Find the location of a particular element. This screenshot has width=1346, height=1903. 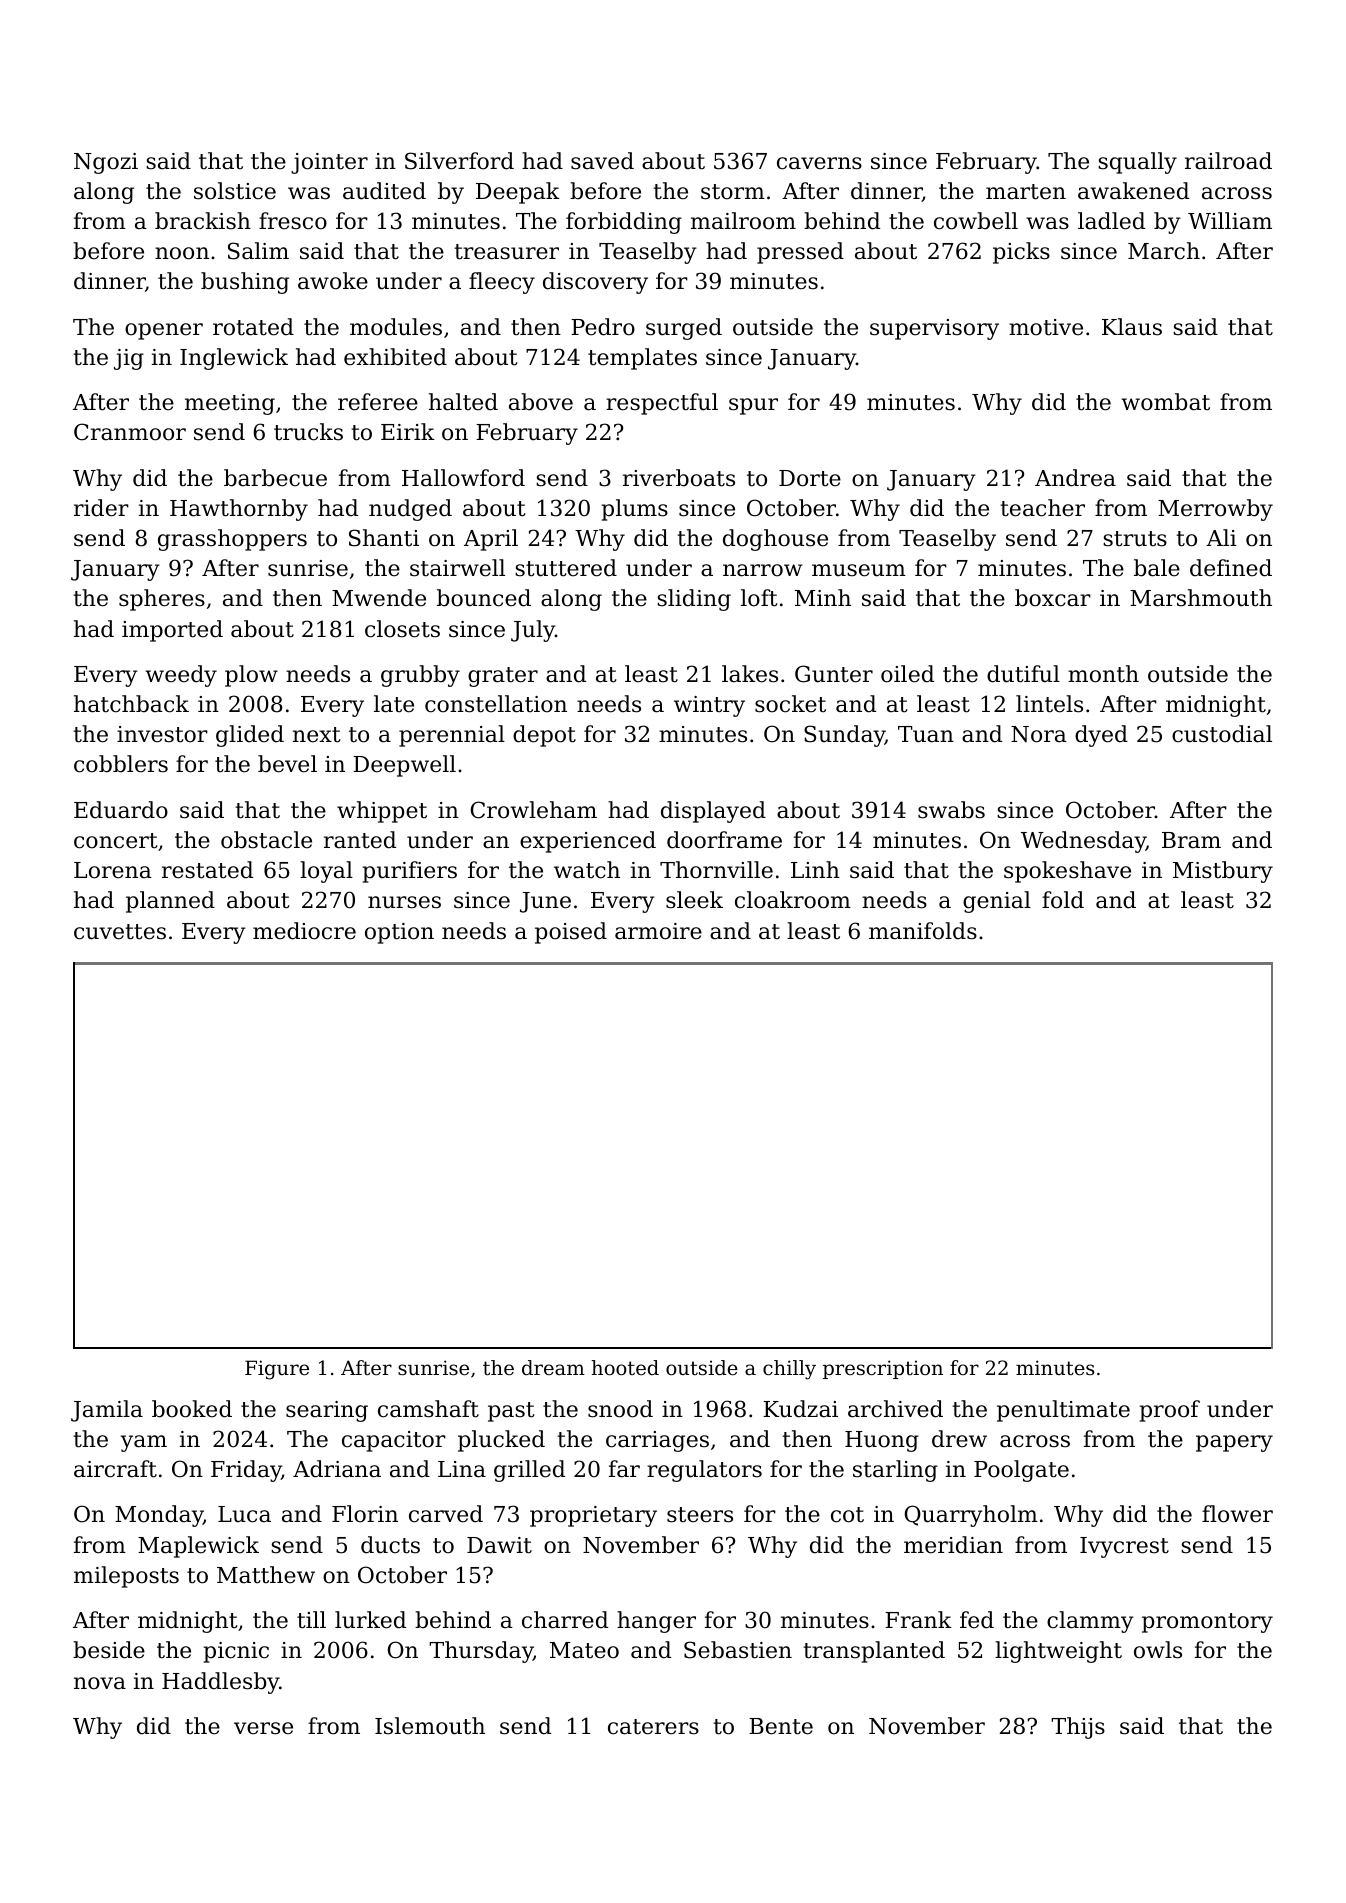

Bram is located at coordinates (1191, 840).
